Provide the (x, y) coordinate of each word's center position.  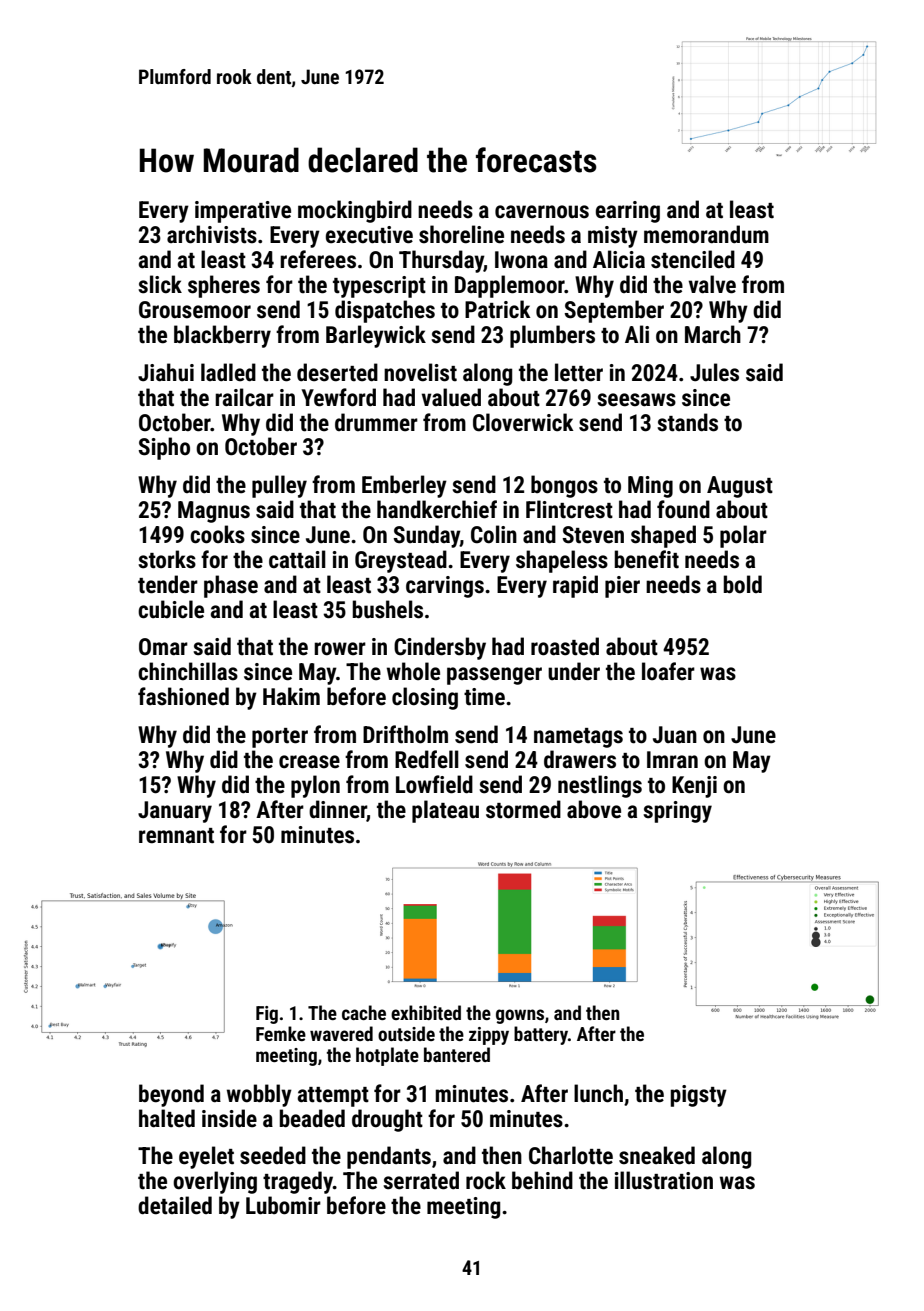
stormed (523, 809)
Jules (714, 372)
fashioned (183, 696)
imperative (243, 212)
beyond (171, 1095)
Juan (675, 735)
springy (677, 812)
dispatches (385, 311)
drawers (580, 759)
